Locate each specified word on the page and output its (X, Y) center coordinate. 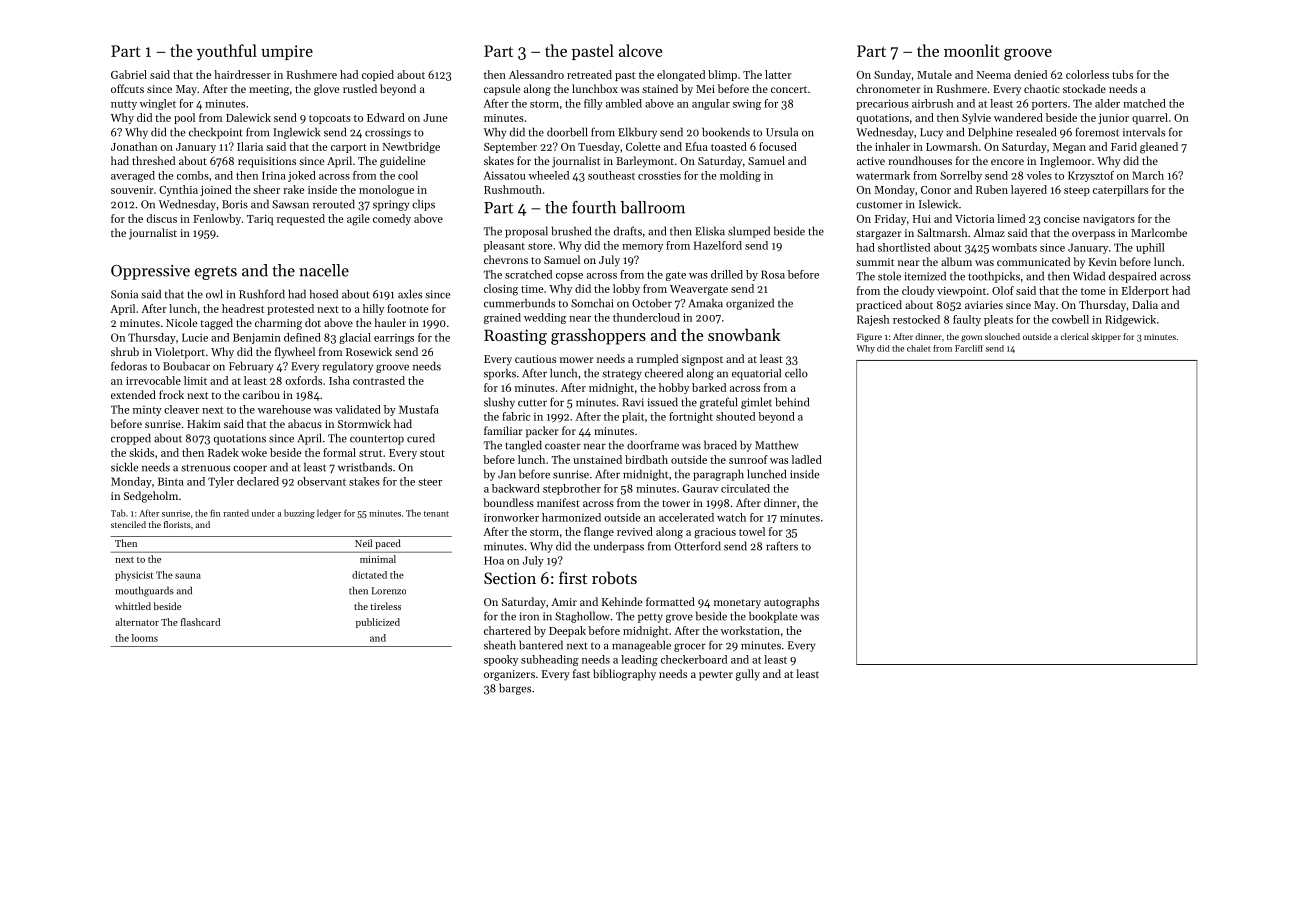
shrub (125, 351)
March (1148, 175)
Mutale (934, 74)
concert (789, 89)
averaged (133, 176)
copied (378, 75)
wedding (545, 318)
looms (145, 638)
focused (778, 146)
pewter (716, 676)
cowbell (1070, 319)
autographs (791, 603)
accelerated (686, 517)
